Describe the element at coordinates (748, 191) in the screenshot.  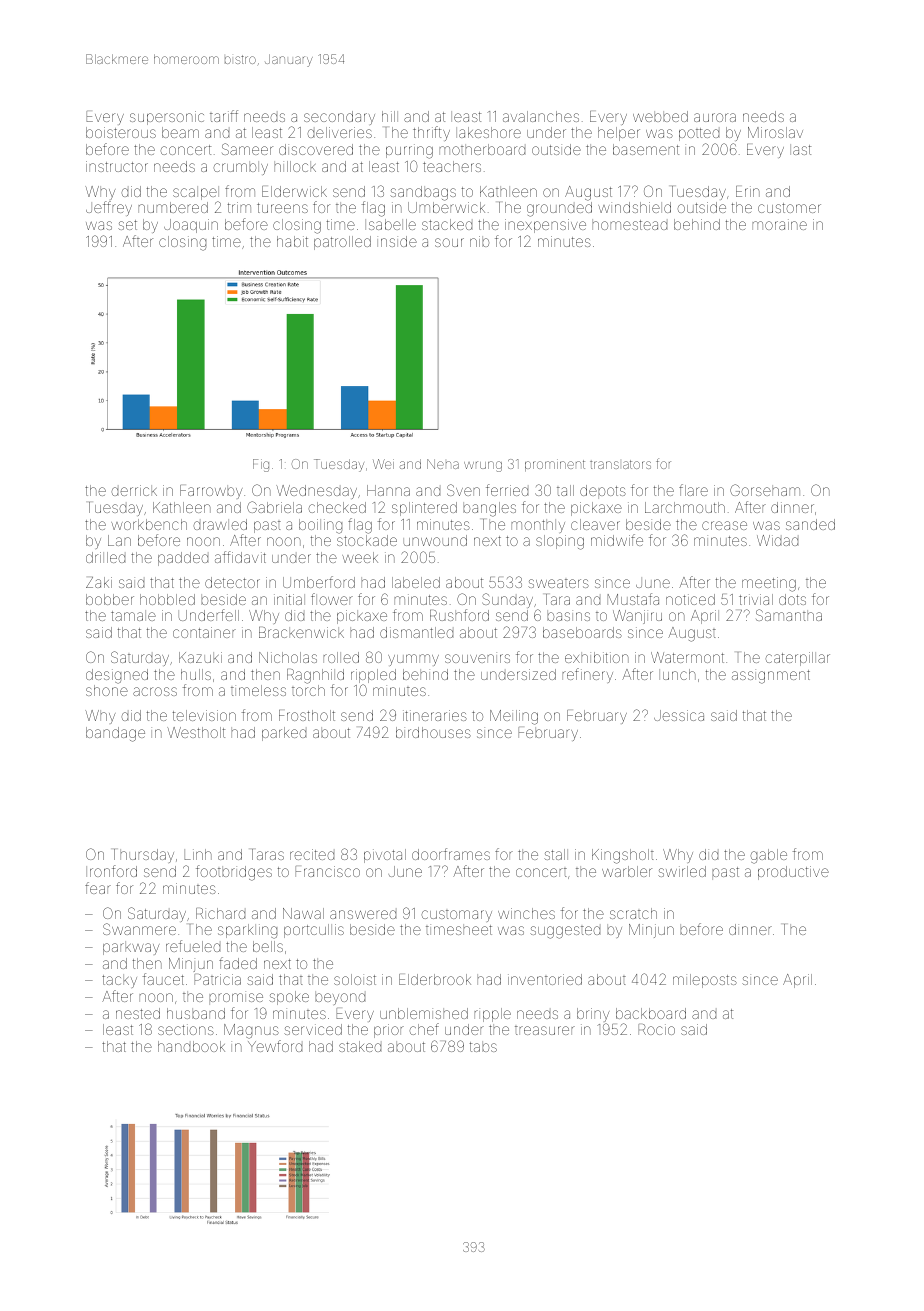
I see `Erin` at that location.
